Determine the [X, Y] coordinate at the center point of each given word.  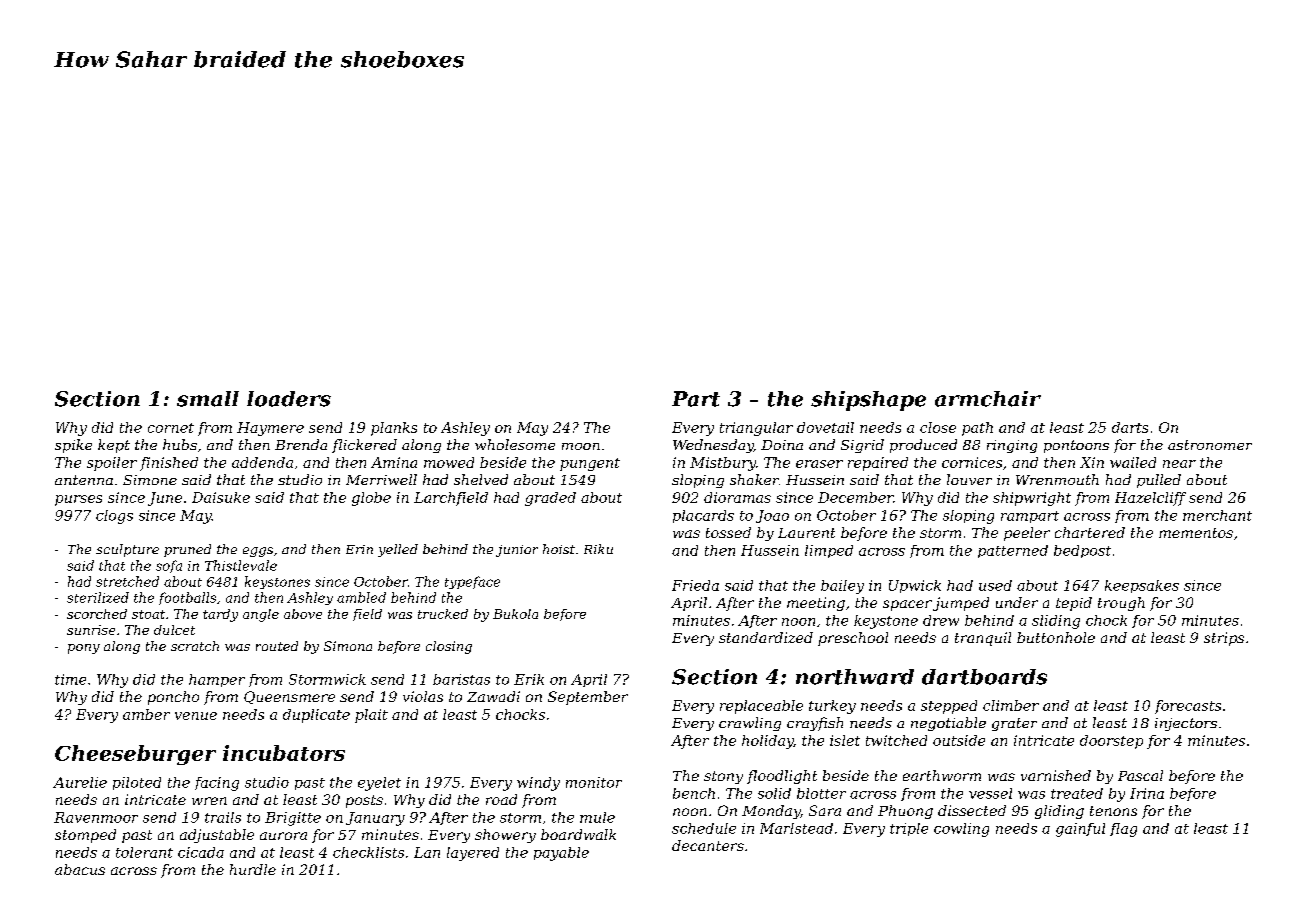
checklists [368, 852]
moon [581, 446]
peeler [1027, 534]
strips [1224, 639]
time [70, 679]
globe [371, 499]
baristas [461, 679]
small [208, 399]
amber [146, 714]
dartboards [984, 677]
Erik [529, 679]
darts [1130, 427]
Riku [598, 549]
